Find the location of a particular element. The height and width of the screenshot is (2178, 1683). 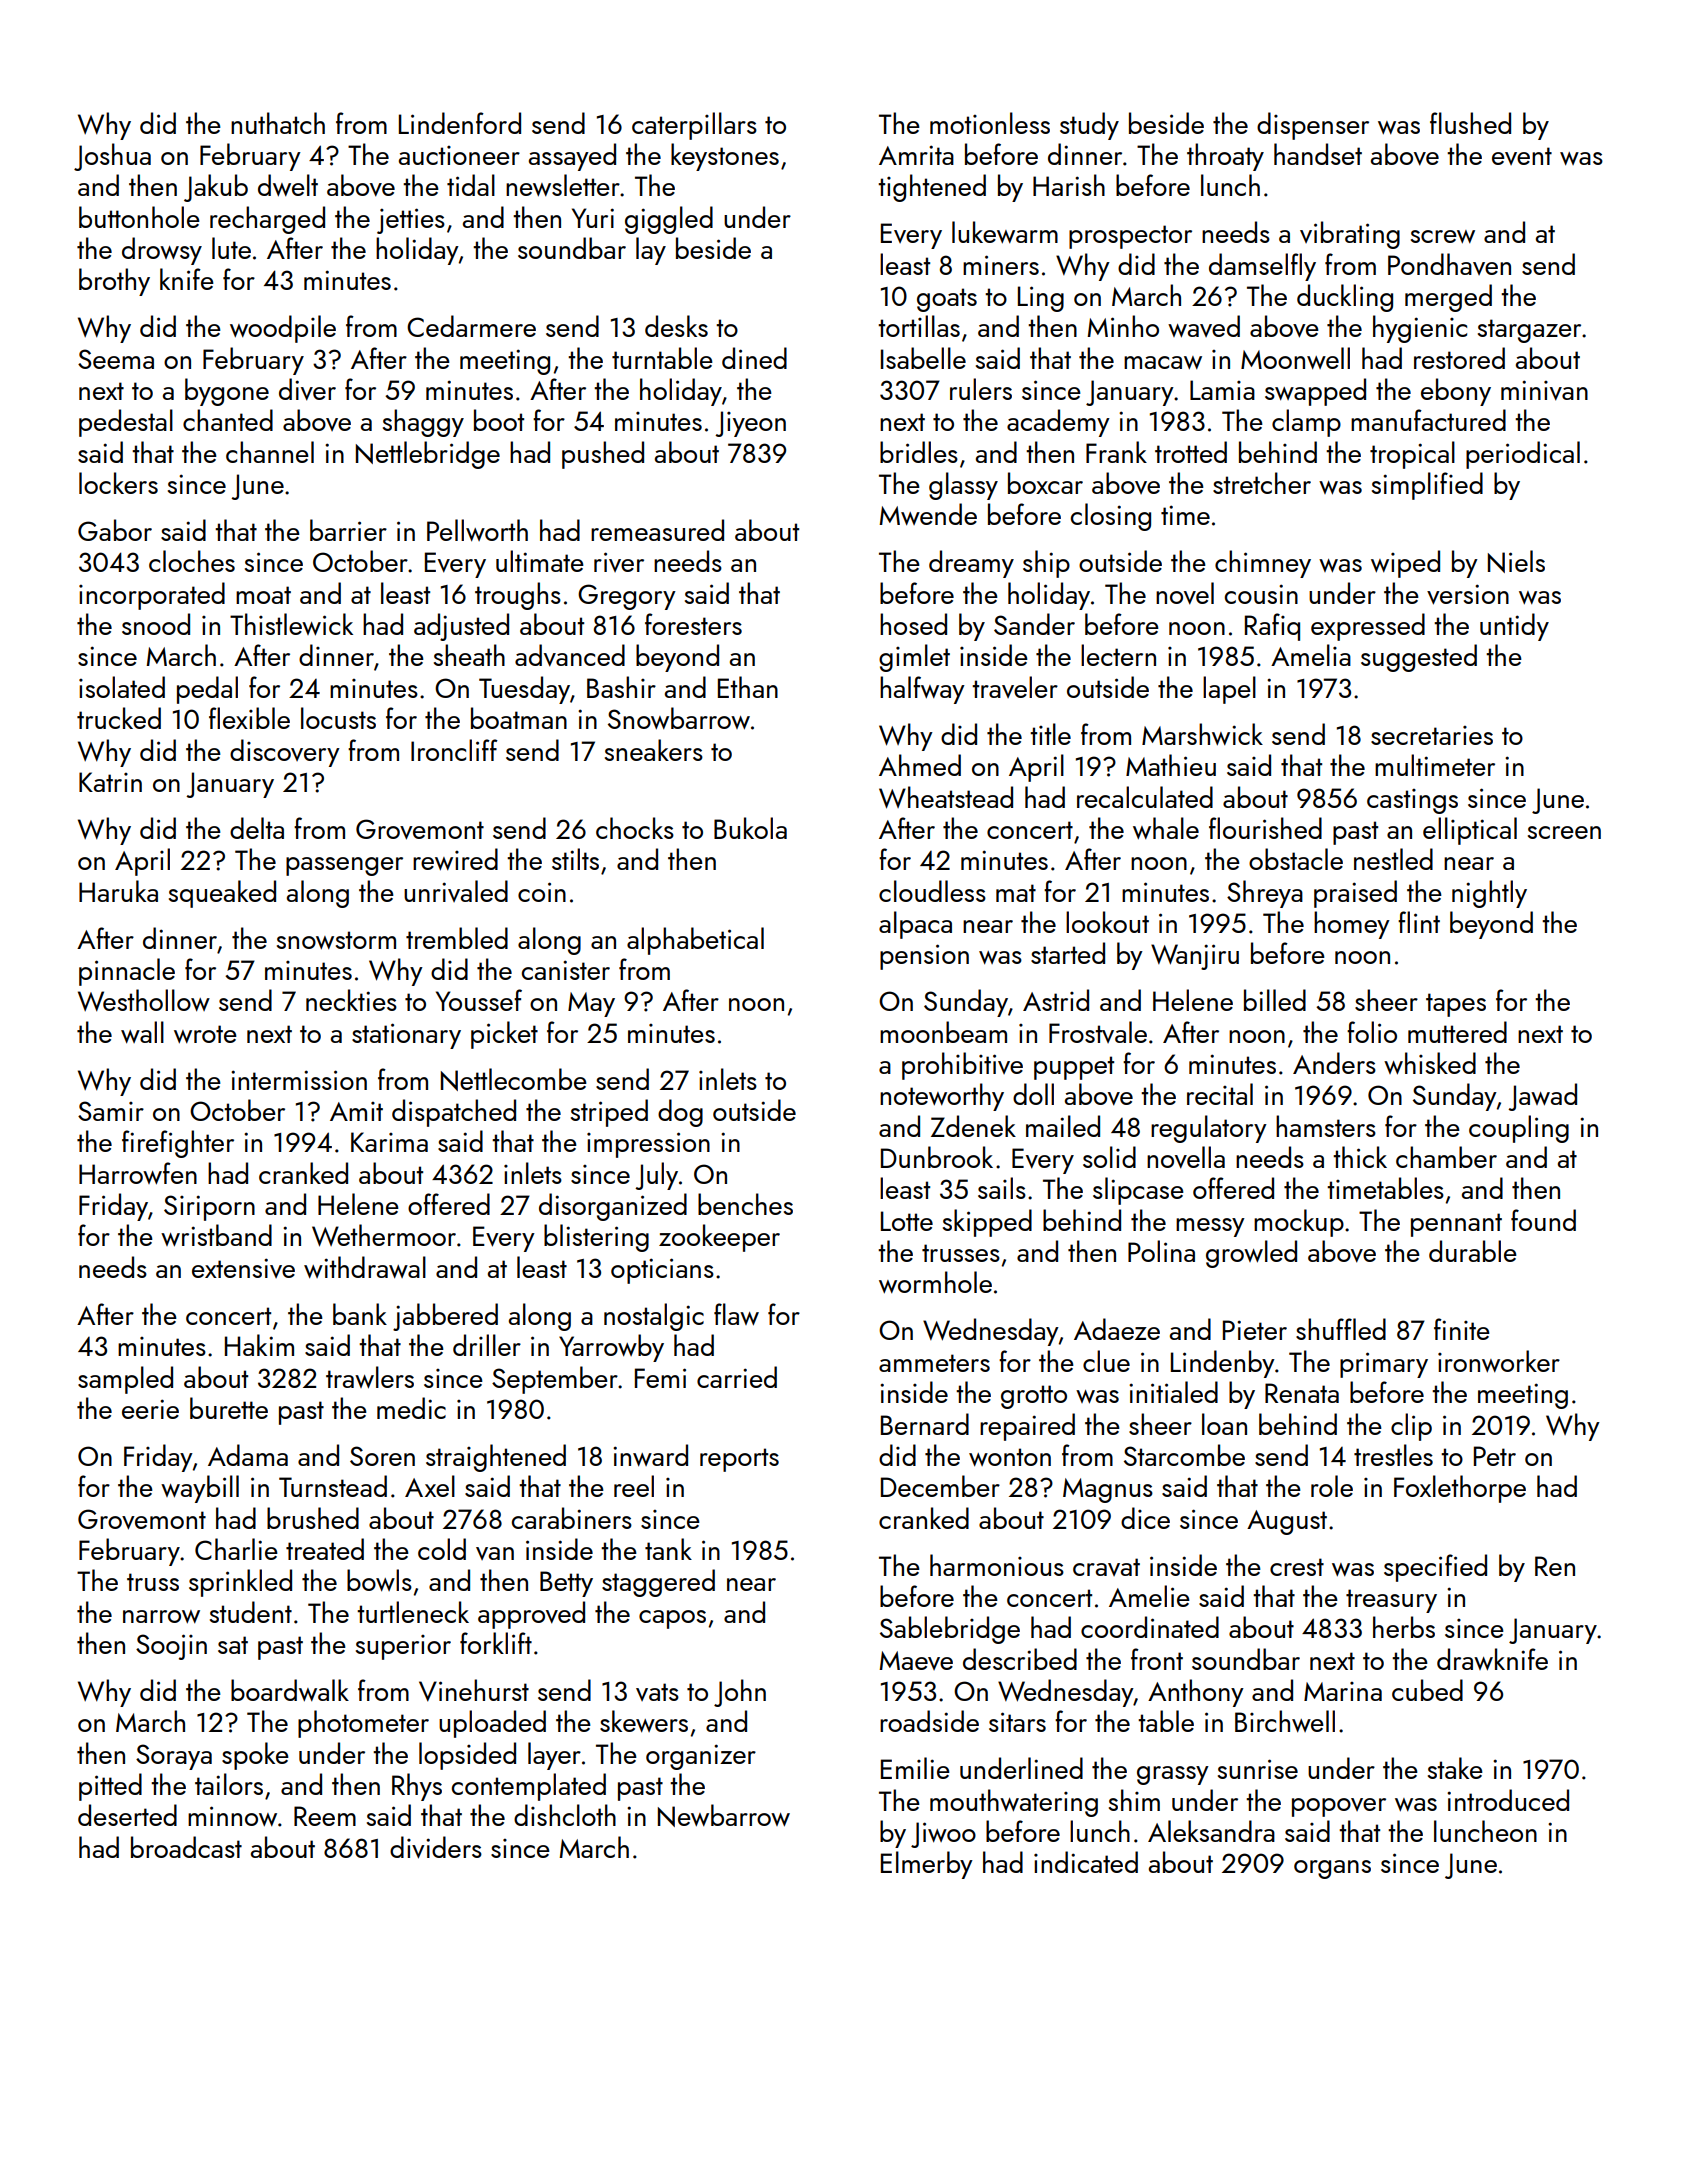

Joshua is located at coordinates (112, 157).
